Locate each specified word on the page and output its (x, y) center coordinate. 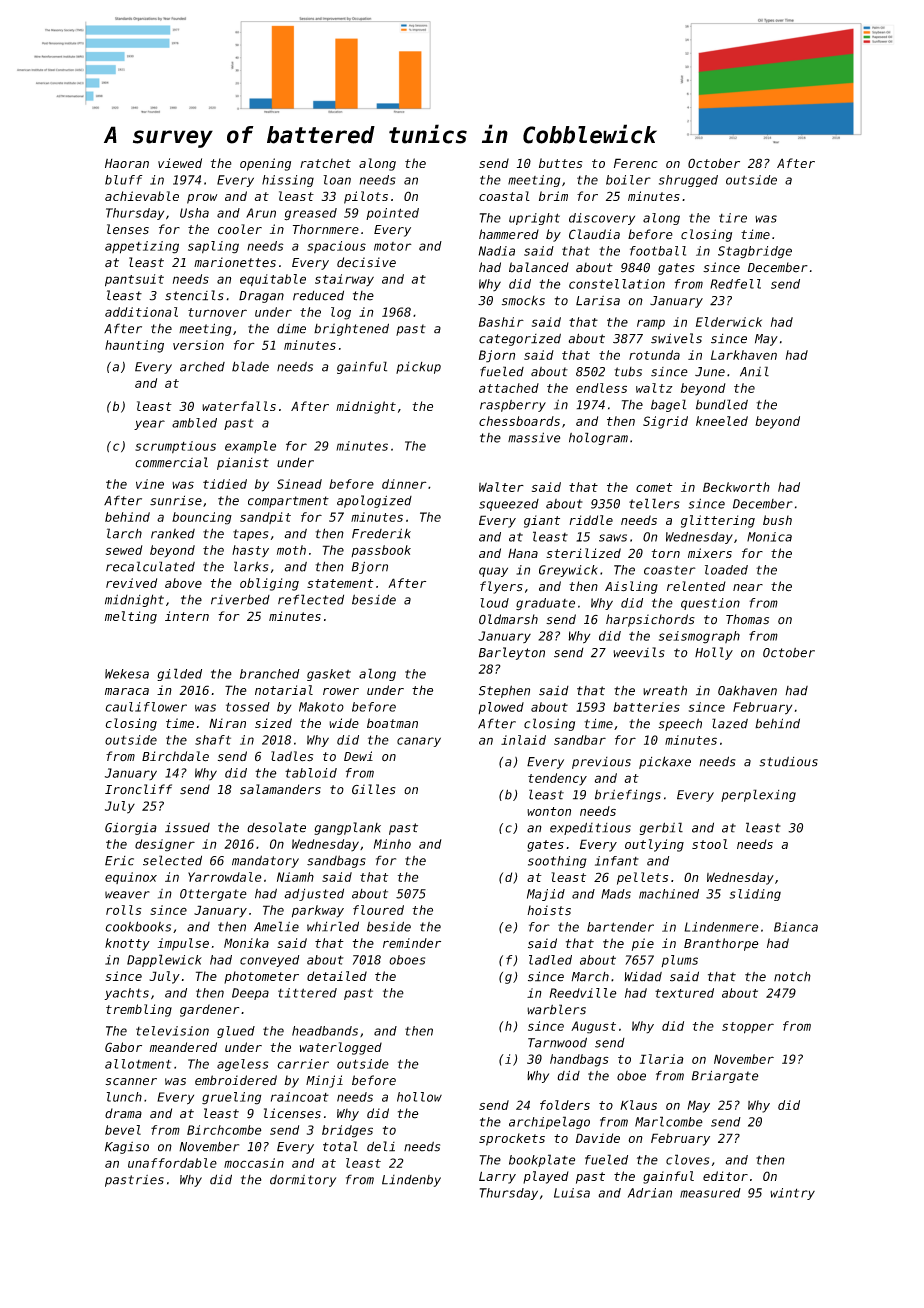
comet (654, 487)
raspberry (513, 406)
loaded (726, 570)
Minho (392, 844)
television (172, 1031)
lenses (128, 229)
